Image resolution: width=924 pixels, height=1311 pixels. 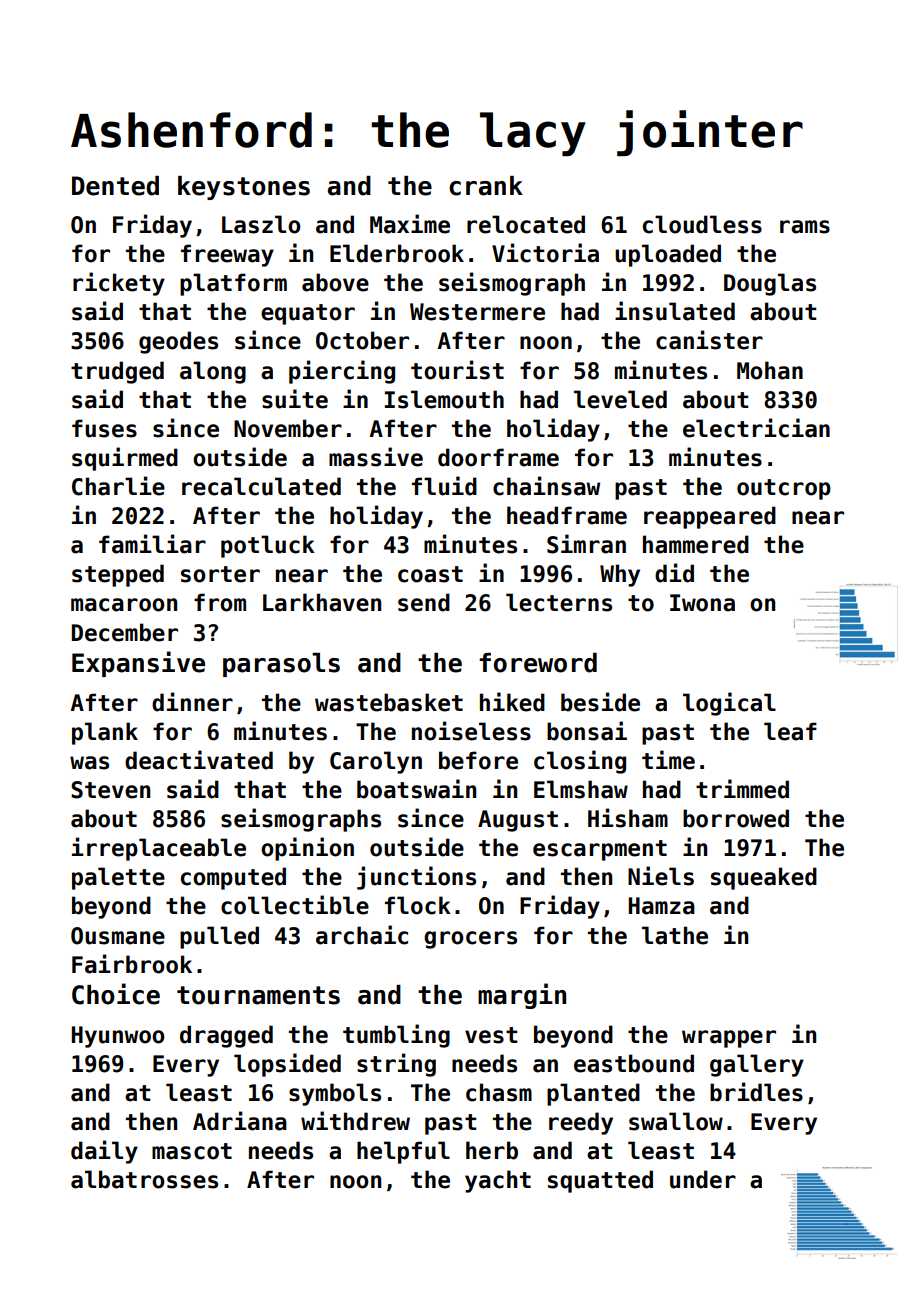 I want to click on albatrosses, so click(x=144, y=1179).
